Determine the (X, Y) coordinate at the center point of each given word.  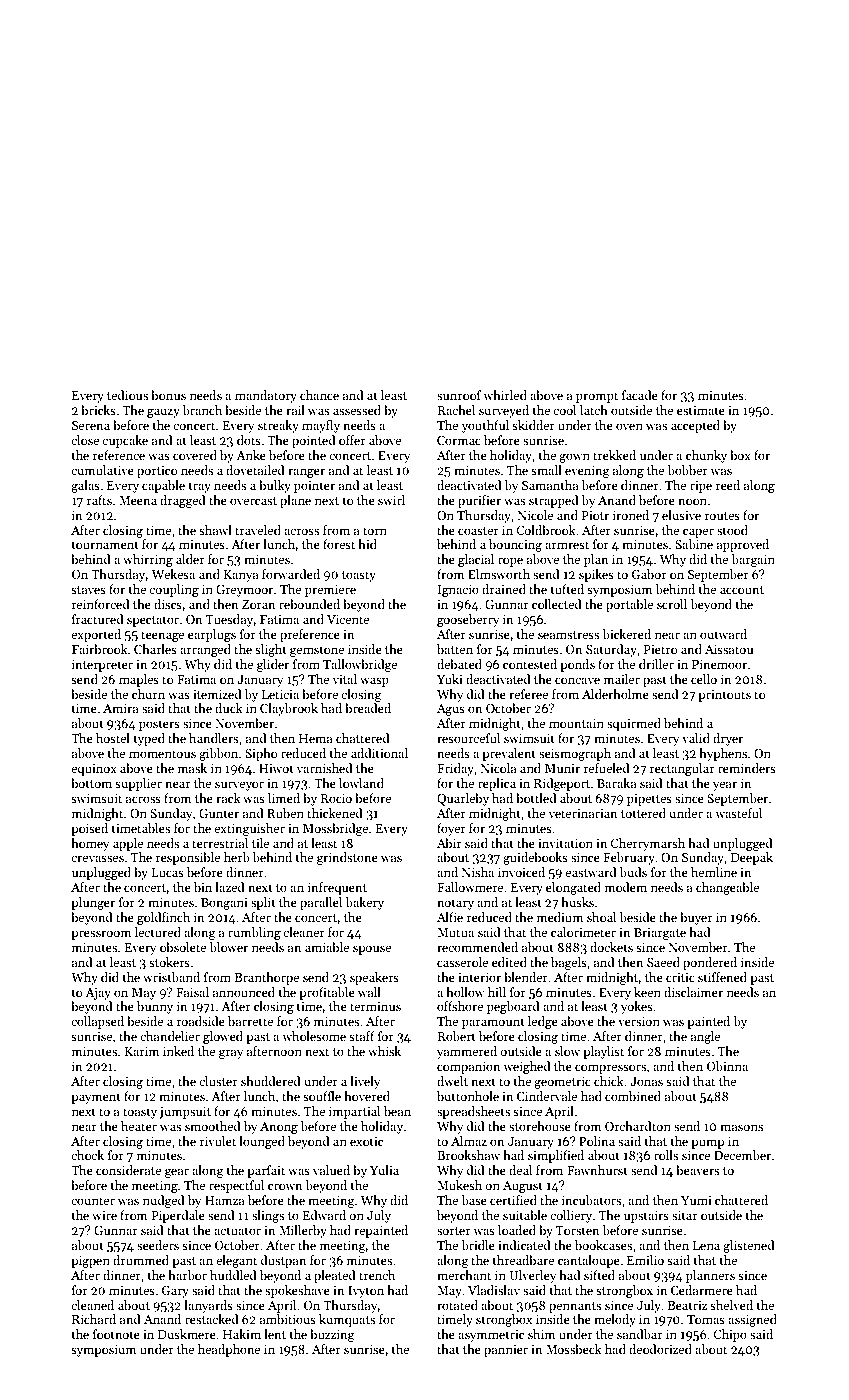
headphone (229, 1350)
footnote (116, 1334)
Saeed (663, 962)
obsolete (183, 947)
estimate (701, 410)
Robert (457, 1036)
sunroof (459, 395)
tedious (127, 395)
